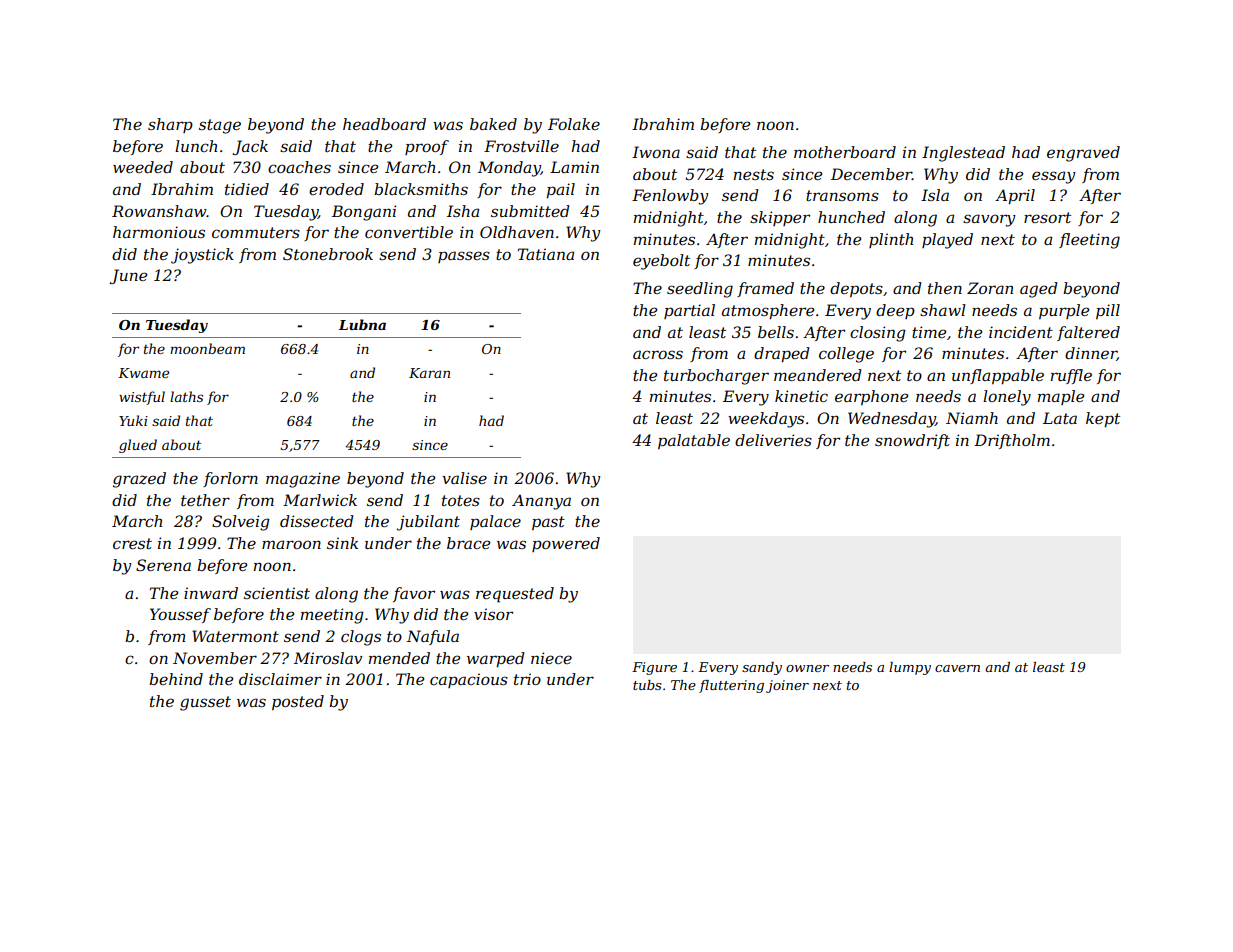 This image has height=952, width=1233. Describe the element at coordinates (202, 256) in the image. I see `joystick` at that location.
